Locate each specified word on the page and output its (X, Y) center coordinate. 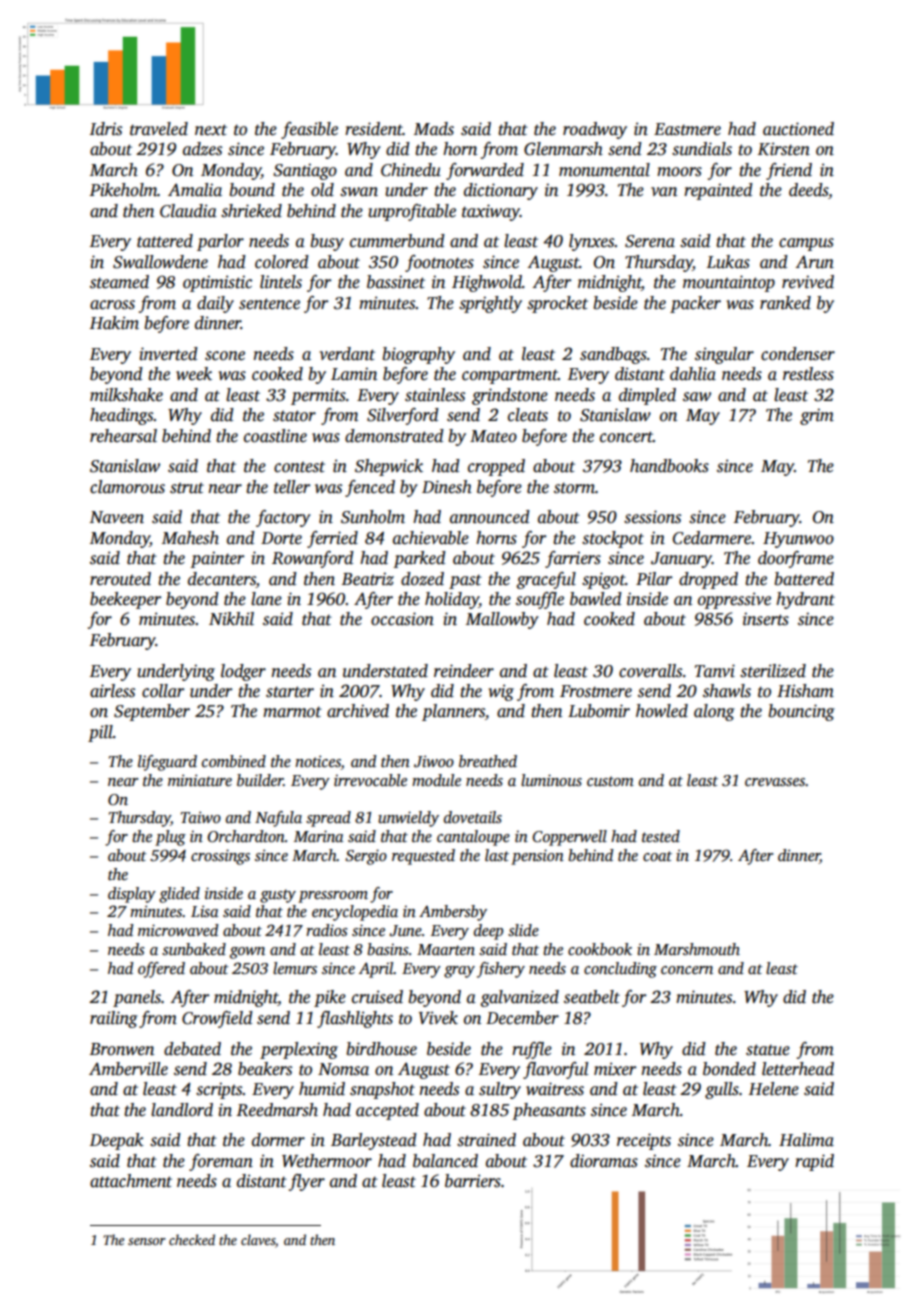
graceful (546, 580)
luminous (551, 780)
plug (170, 838)
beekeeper (125, 600)
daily (215, 304)
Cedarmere (712, 538)
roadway (595, 130)
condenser (798, 354)
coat (657, 856)
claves (258, 1239)
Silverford (403, 416)
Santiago (305, 171)
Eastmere (687, 129)
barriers (473, 1181)
